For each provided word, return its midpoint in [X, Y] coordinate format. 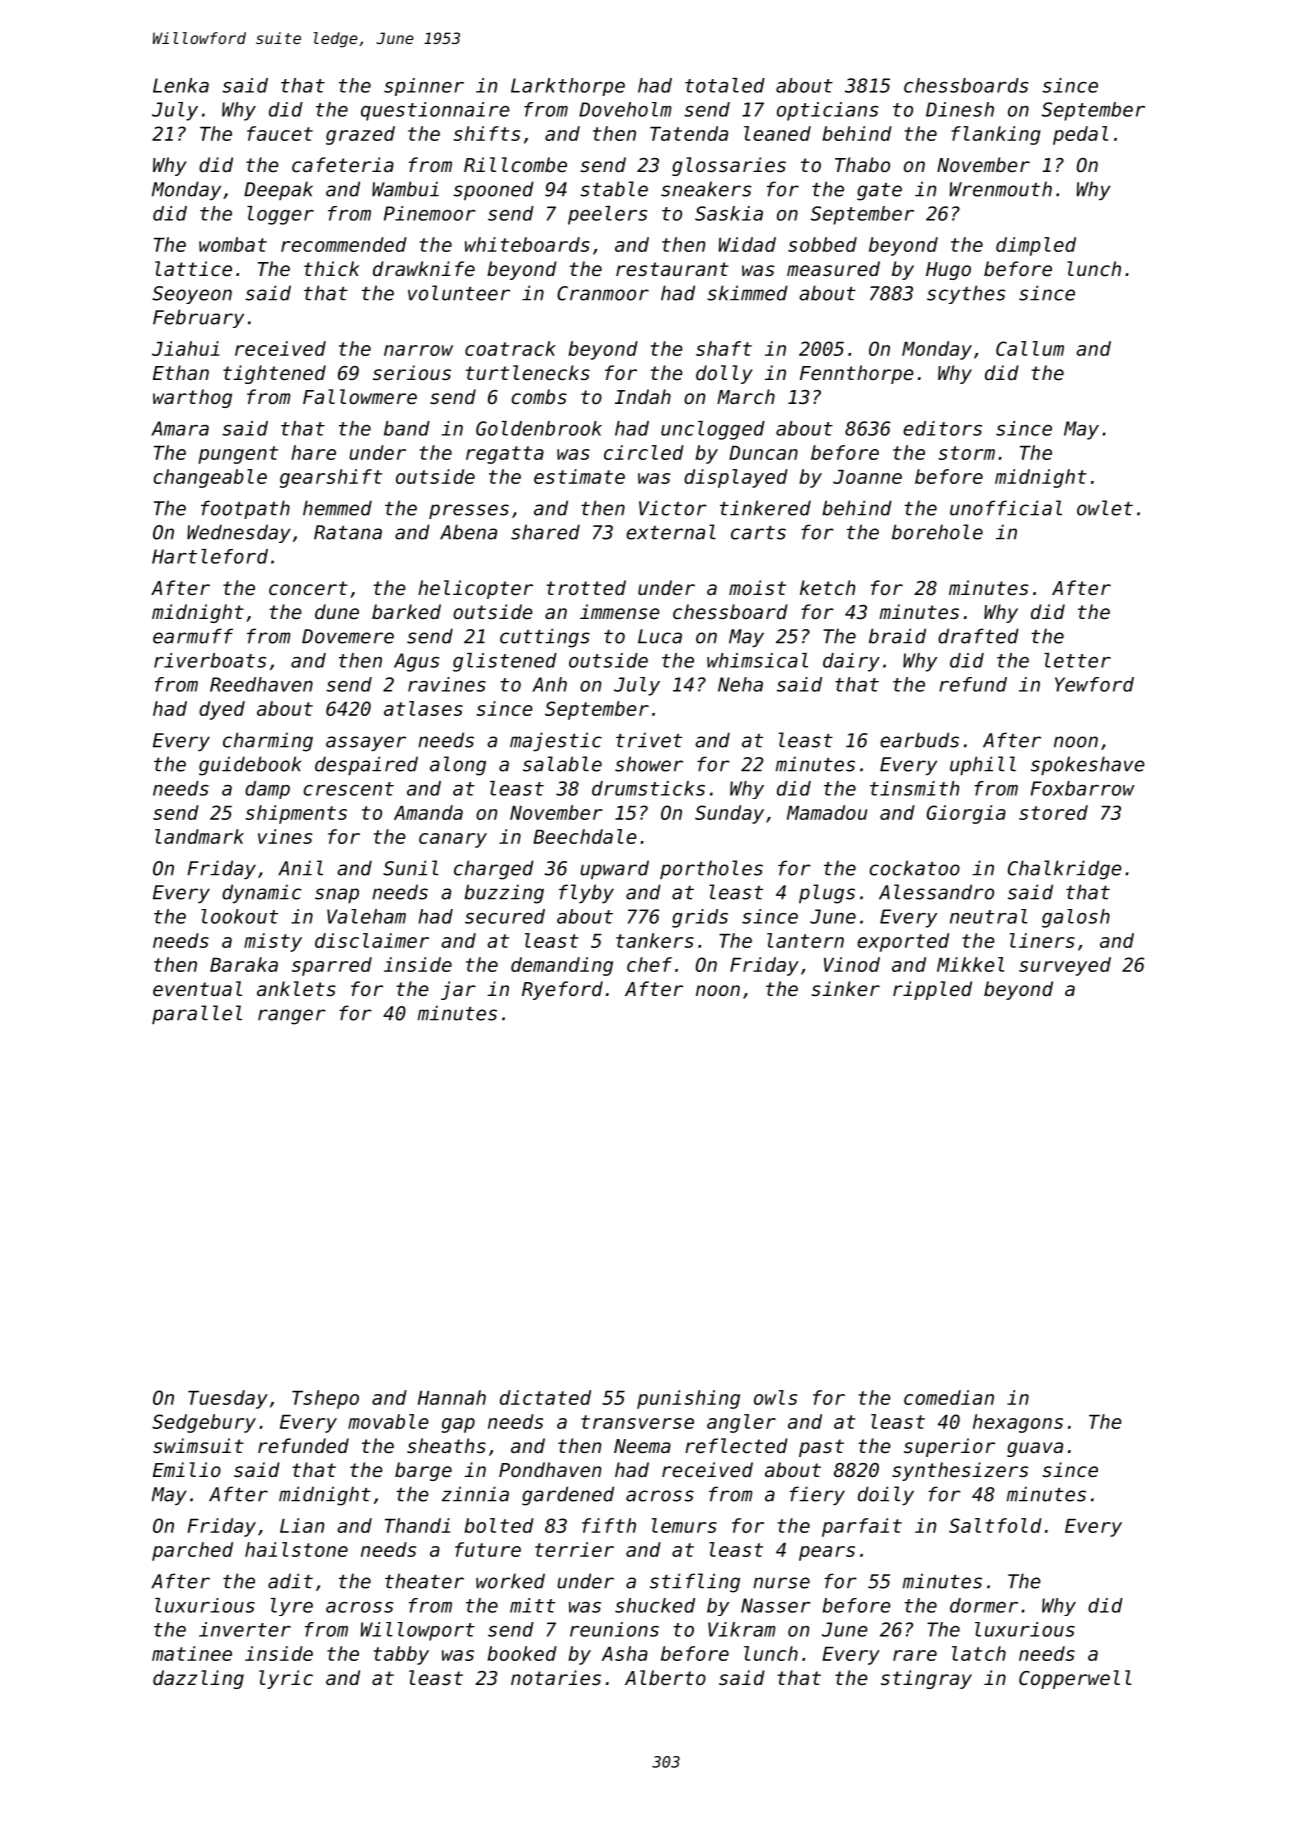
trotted [586, 587]
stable [614, 189]
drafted [978, 636]
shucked [655, 1605]
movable [388, 1421]
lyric [286, 1679]
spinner [424, 87]
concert [308, 588]
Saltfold [995, 1525]
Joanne [867, 477]
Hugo [948, 271]
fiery [817, 1495]
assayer [366, 743]
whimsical [757, 660]
